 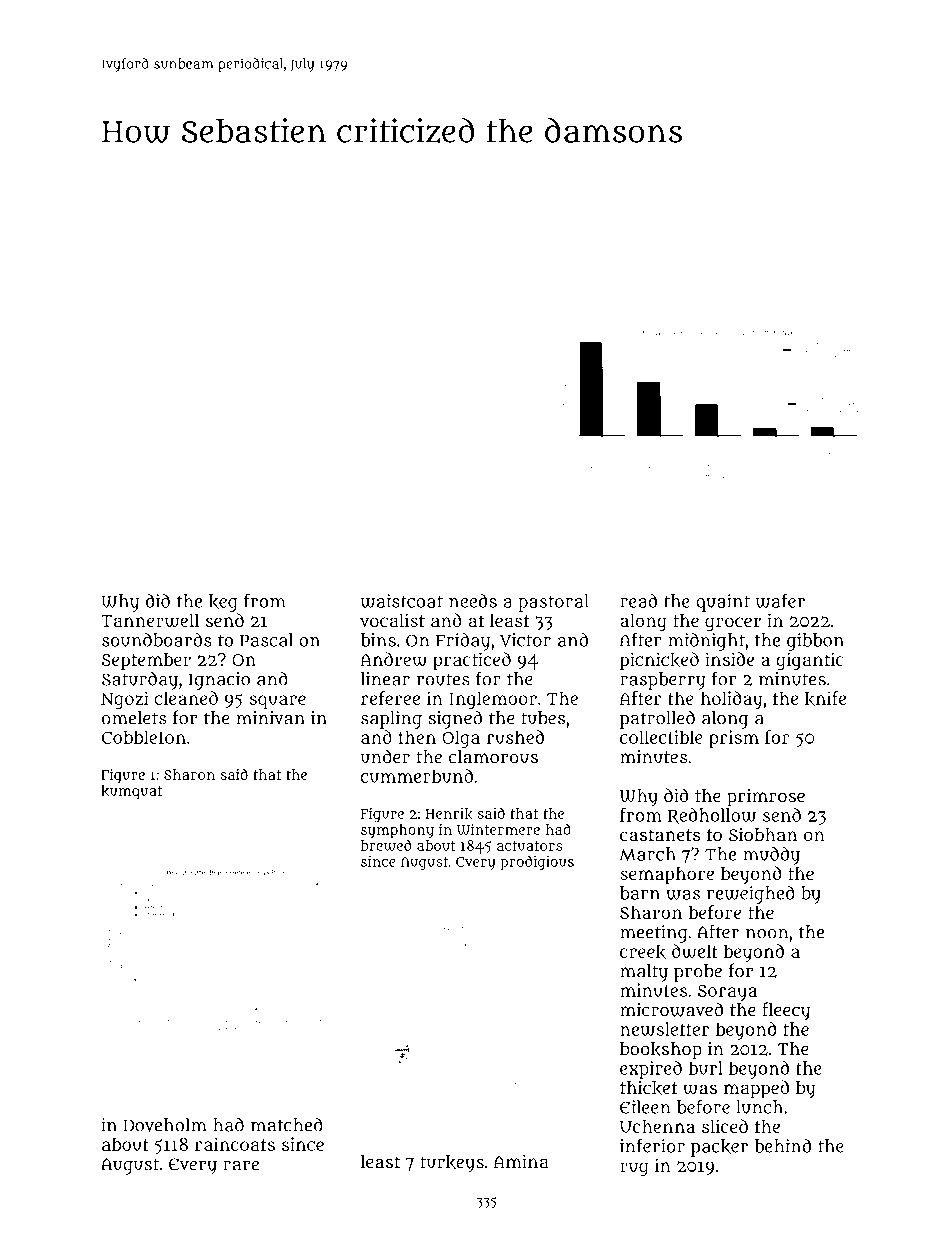 What do you see at coordinates (452, 1164) in the screenshot?
I see `turkeys` at bounding box center [452, 1164].
